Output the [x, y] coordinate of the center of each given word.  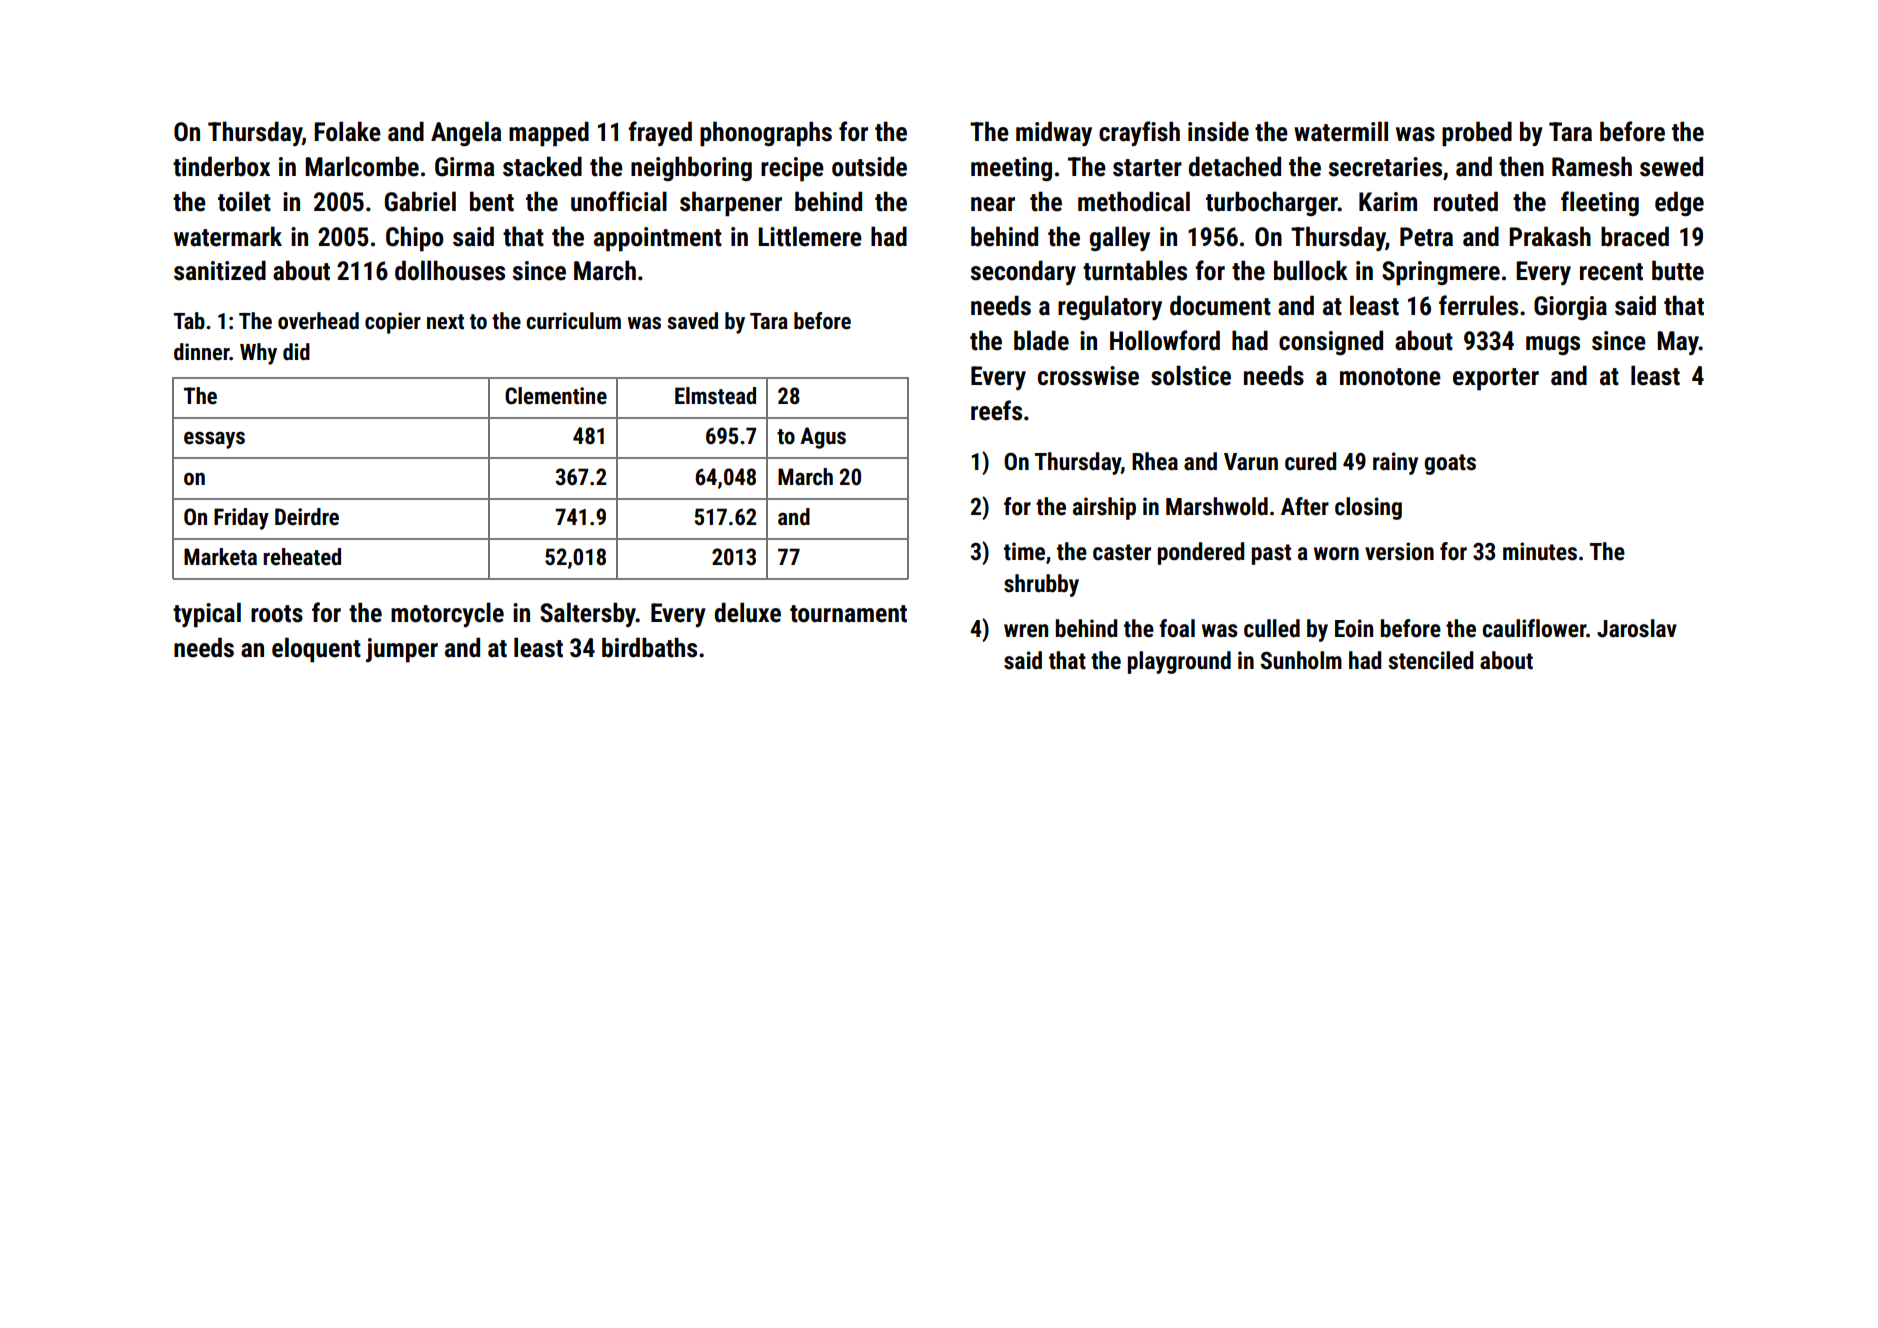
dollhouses [450, 270]
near [993, 204]
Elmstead [715, 396]
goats [1450, 464]
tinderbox [221, 166]
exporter [1496, 379]
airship [1104, 508]
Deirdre [307, 517]
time [1024, 551]
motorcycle [447, 614]
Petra [1426, 237]
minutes [1540, 551]
